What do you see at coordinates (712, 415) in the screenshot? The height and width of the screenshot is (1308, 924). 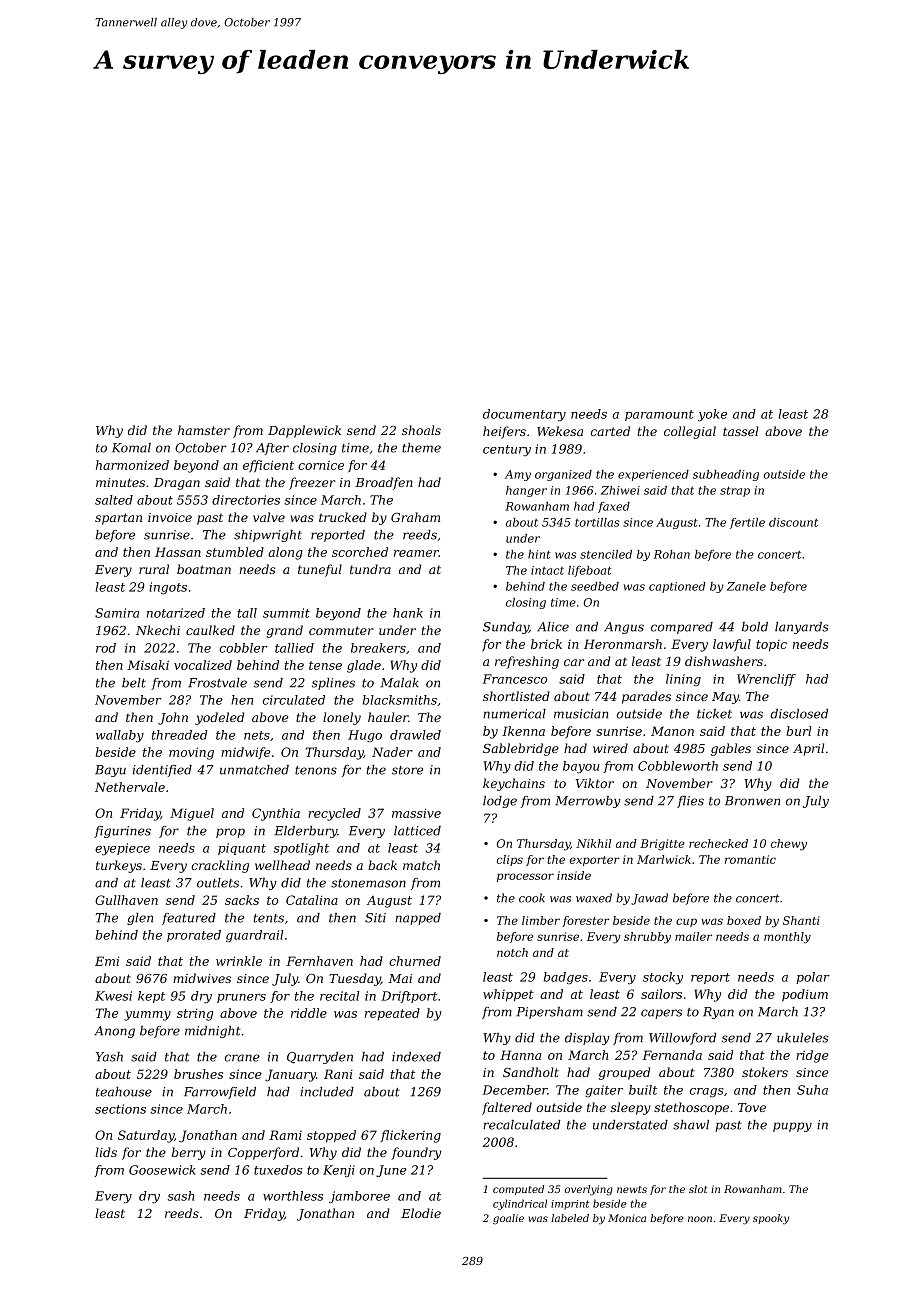 I see `yoke` at bounding box center [712, 415].
